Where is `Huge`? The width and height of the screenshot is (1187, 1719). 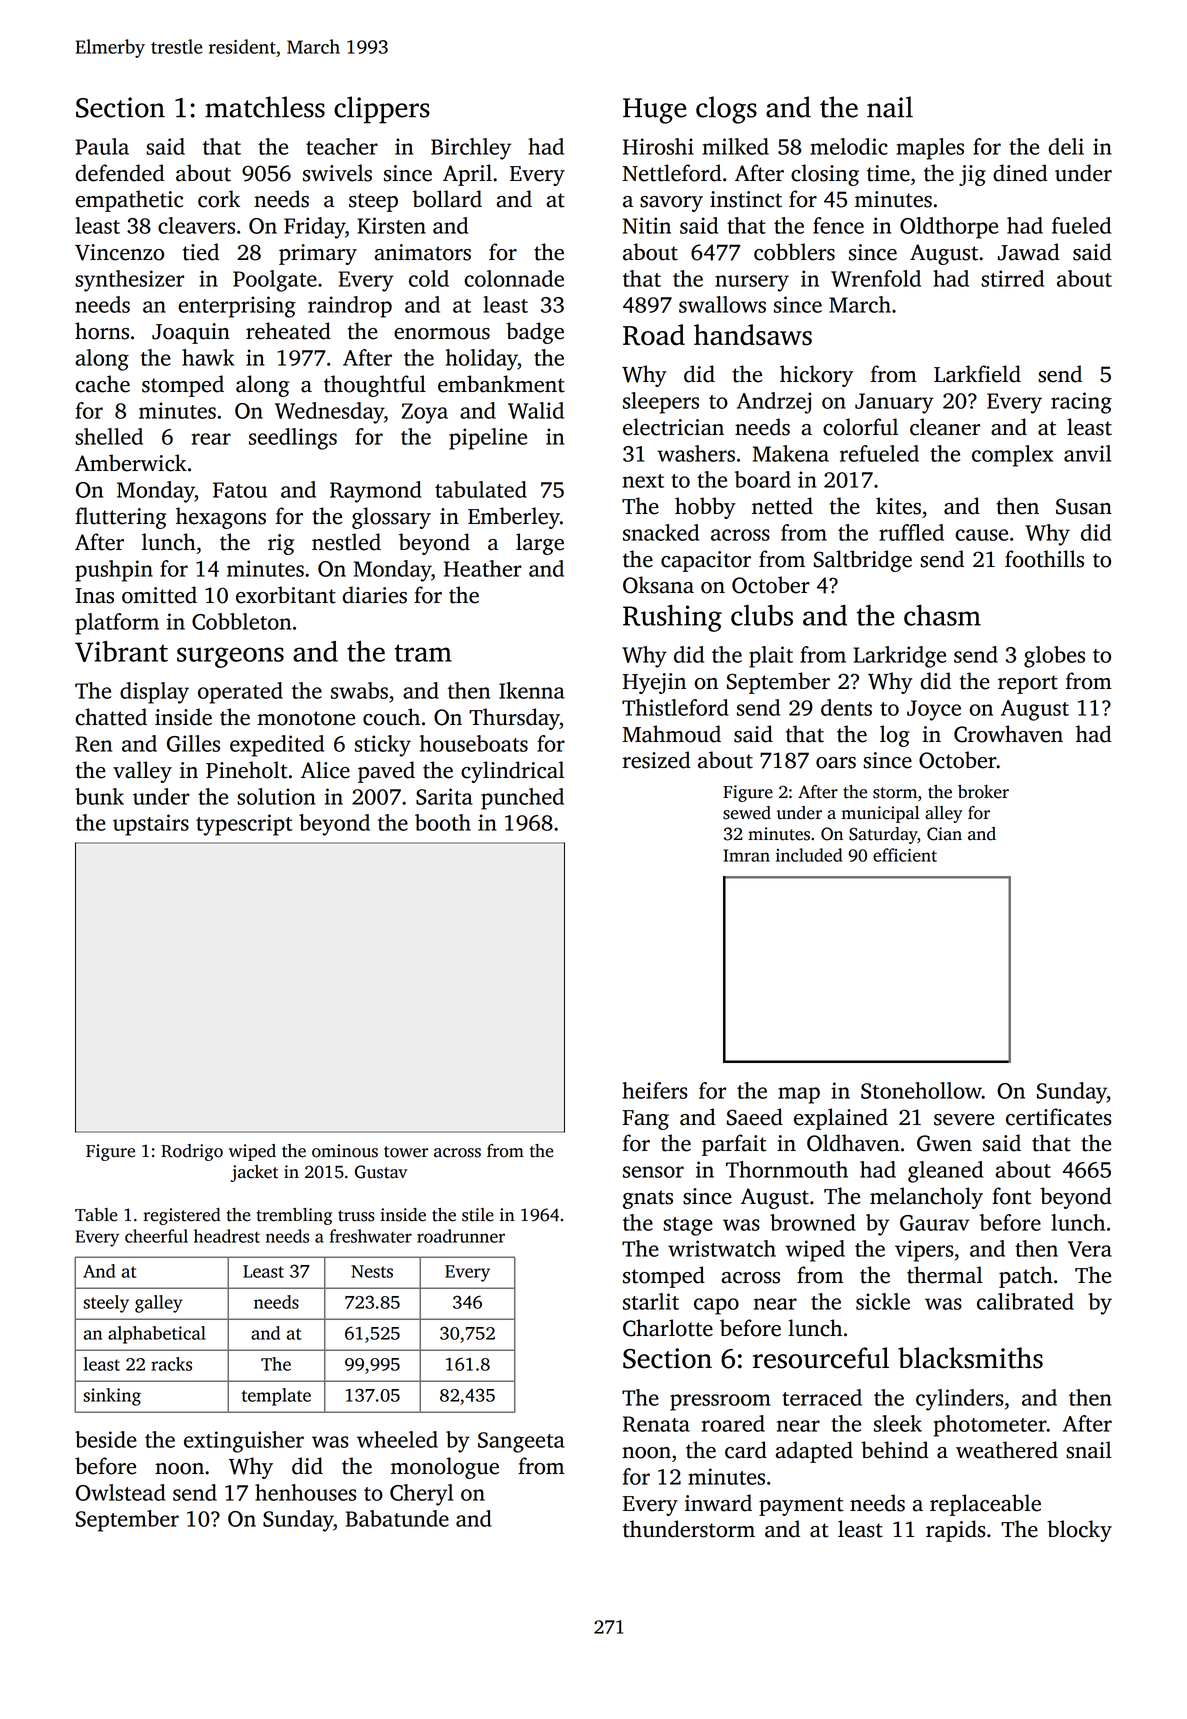 Huge is located at coordinates (655, 111).
